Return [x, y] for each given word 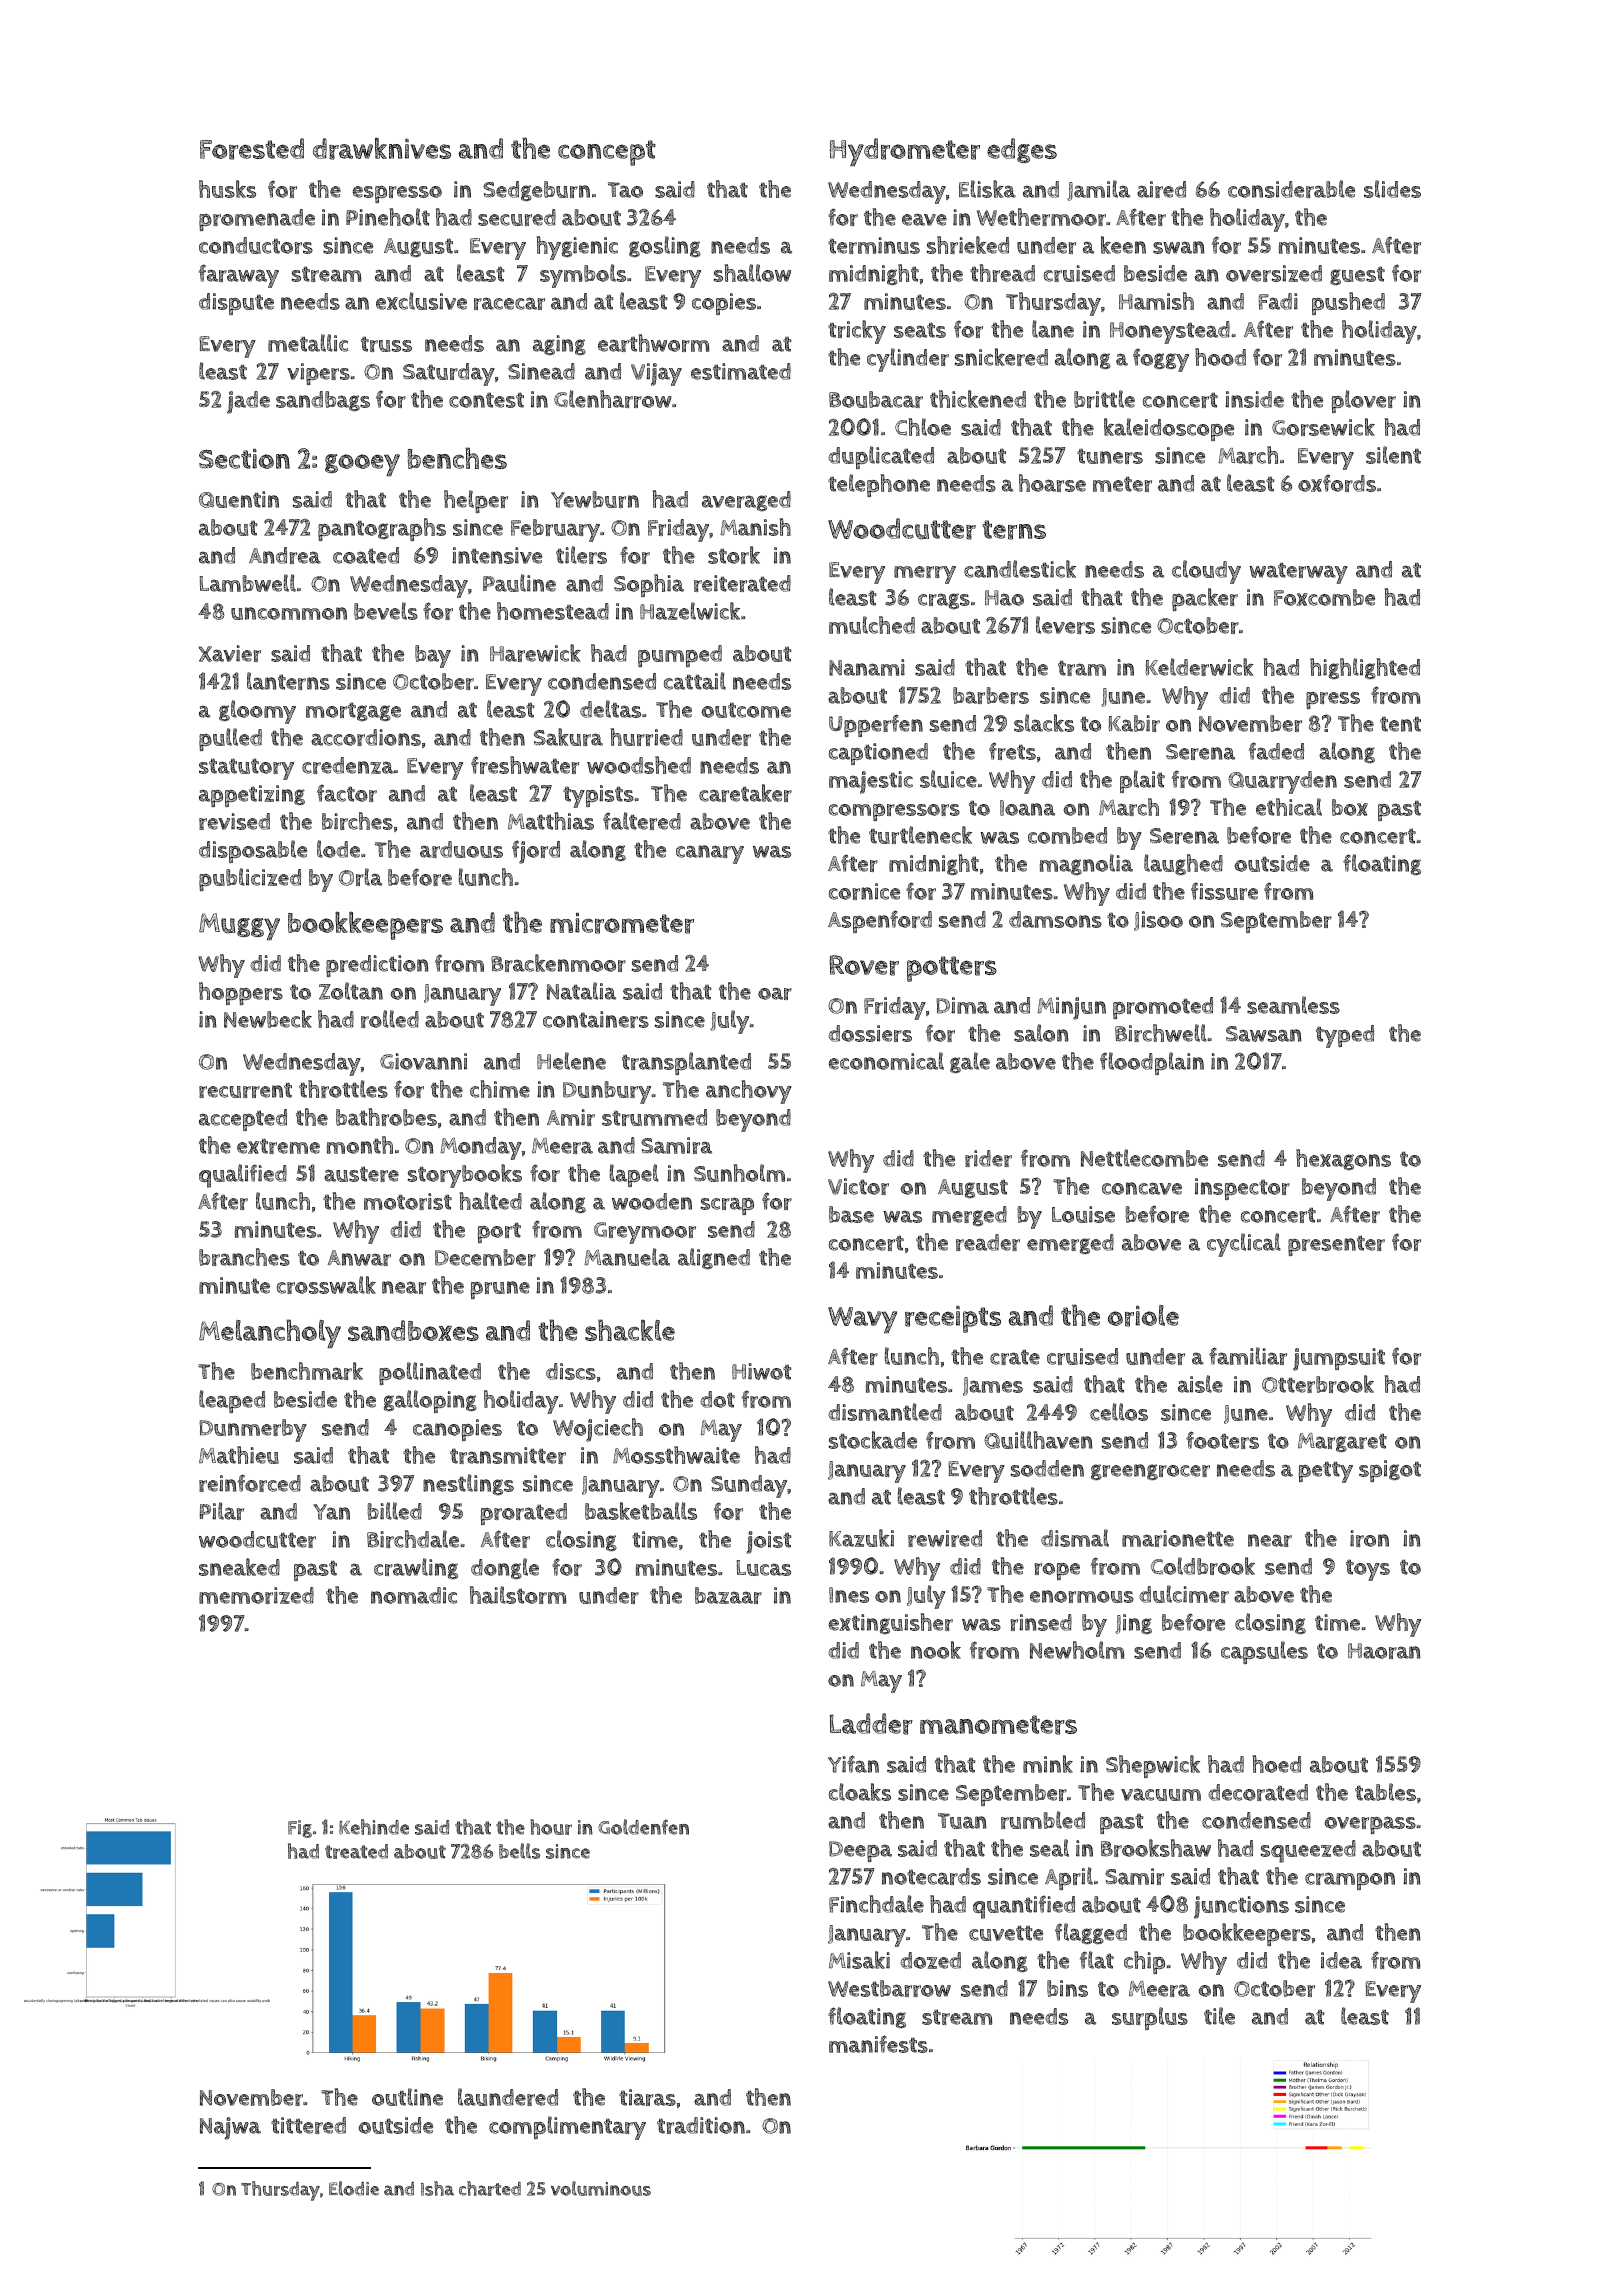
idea [1341, 1960]
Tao [625, 190]
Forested [252, 149]
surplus [1150, 2018]
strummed [654, 1117]
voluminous [601, 2188]
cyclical [1244, 1245]
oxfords [1337, 483]
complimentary [567, 2128]
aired [1161, 189]
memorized [256, 1595]
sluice [948, 779]
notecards [931, 1876]
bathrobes [386, 1117]
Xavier [230, 653]
